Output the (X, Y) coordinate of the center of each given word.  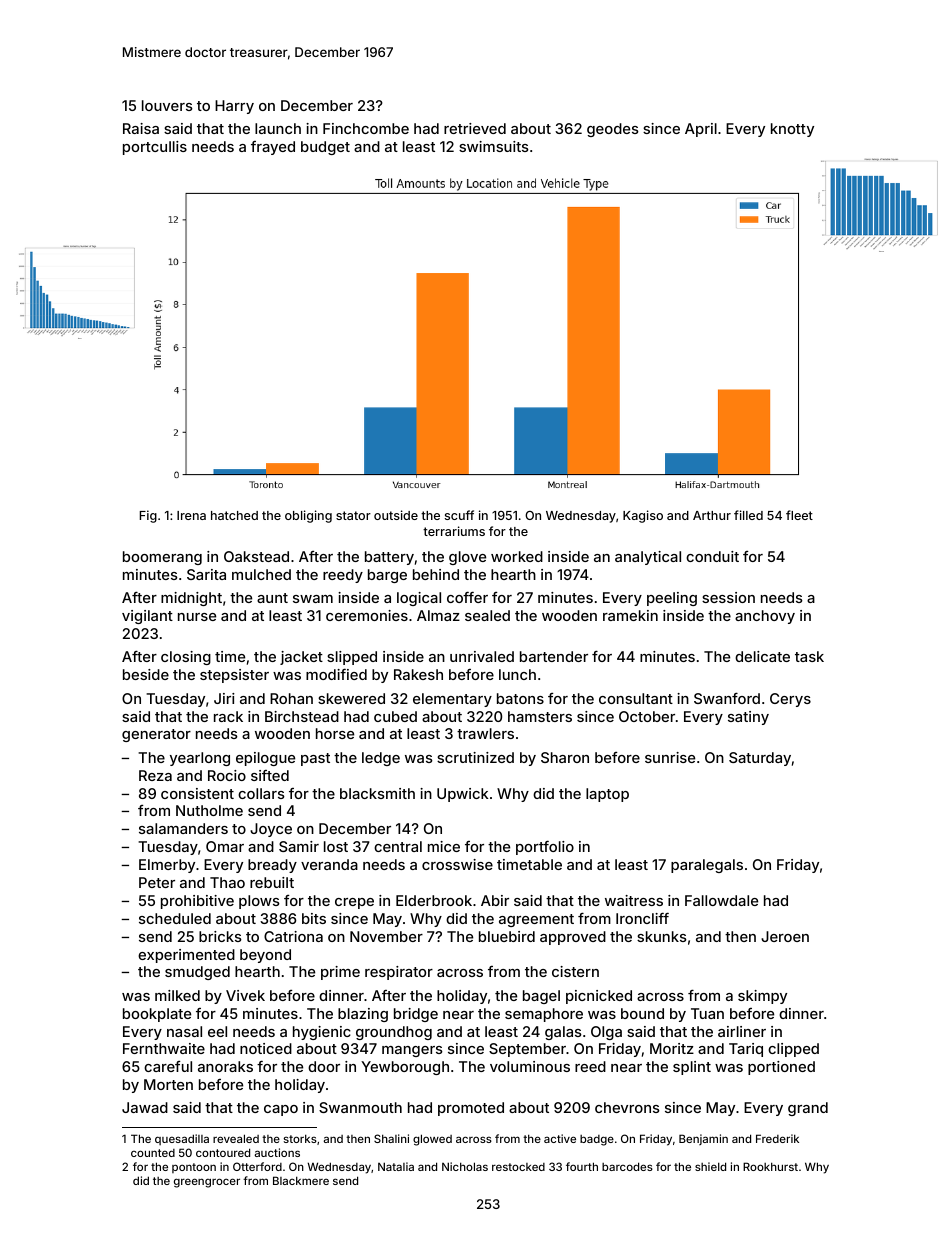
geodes (613, 130)
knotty (792, 130)
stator (353, 515)
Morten (168, 1084)
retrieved (475, 128)
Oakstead (256, 556)
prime (340, 973)
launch (278, 128)
